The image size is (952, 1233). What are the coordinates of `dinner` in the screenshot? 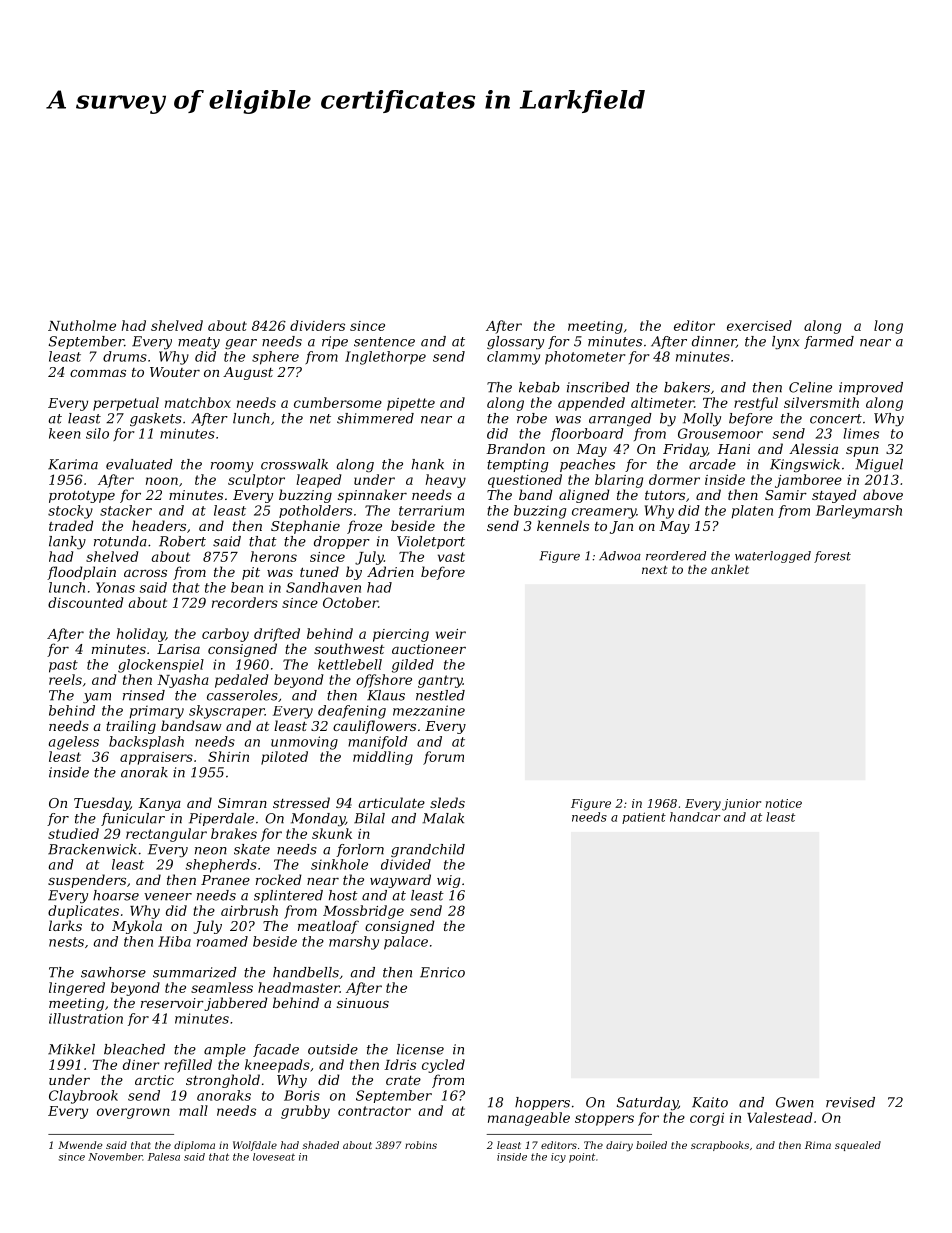 It's located at (714, 342).
